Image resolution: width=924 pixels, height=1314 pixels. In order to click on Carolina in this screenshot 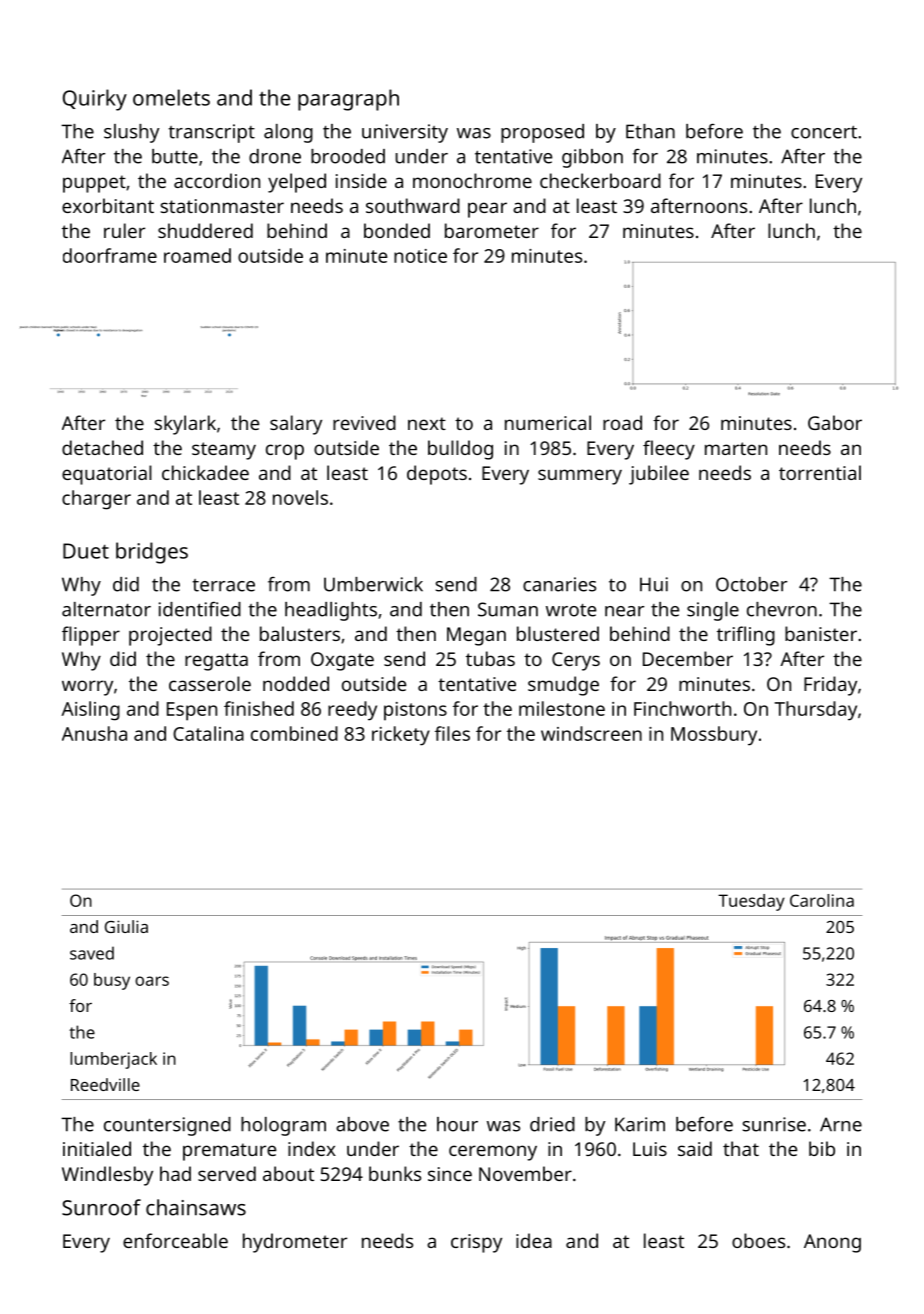, I will do `click(822, 900)`.
